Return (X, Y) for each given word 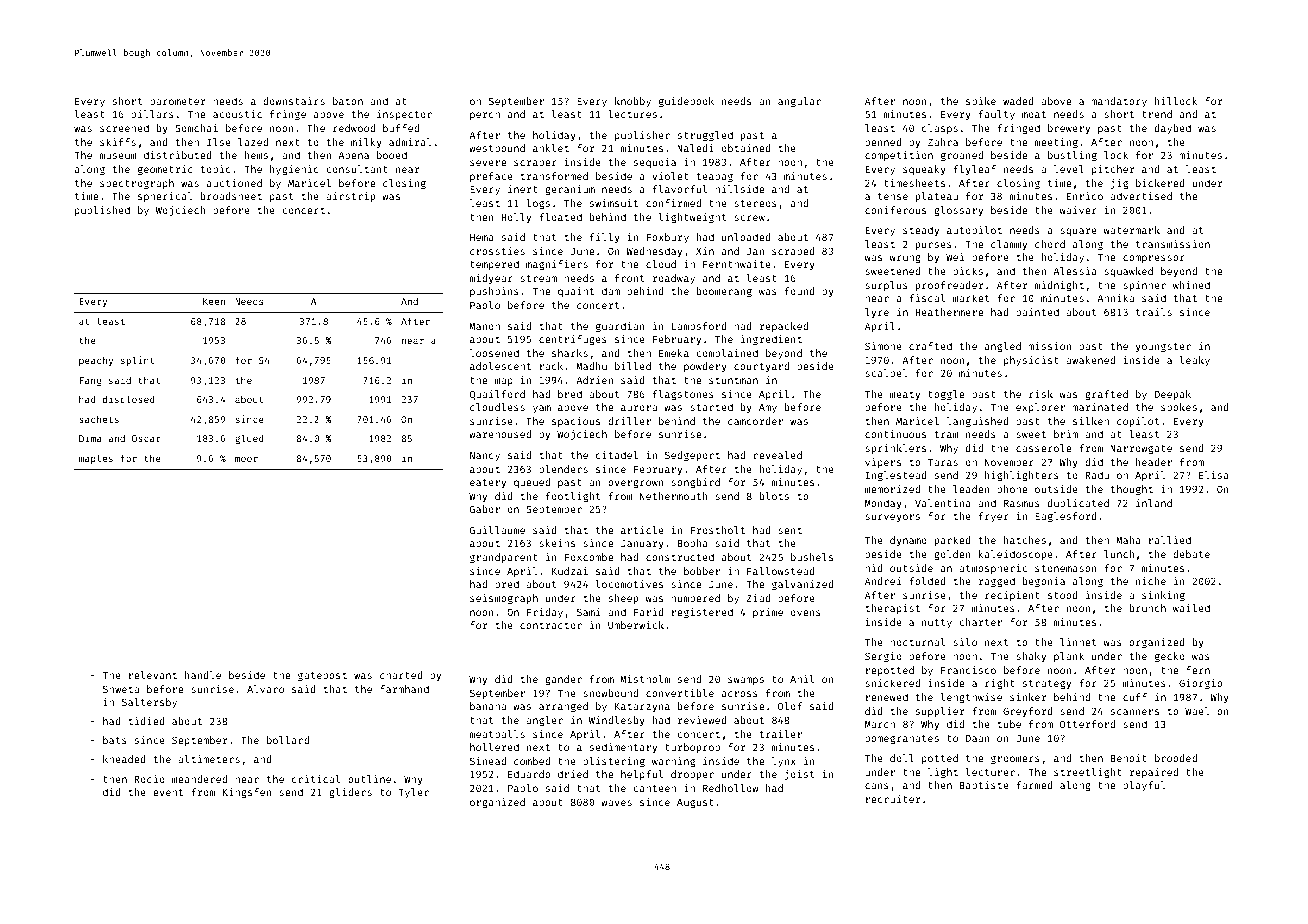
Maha (1128, 540)
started (711, 407)
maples (96, 459)
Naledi (695, 148)
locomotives (629, 584)
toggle (946, 395)
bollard (288, 740)
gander (563, 680)
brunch (1148, 608)
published (102, 211)
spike (981, 102)
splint (137, 361)
